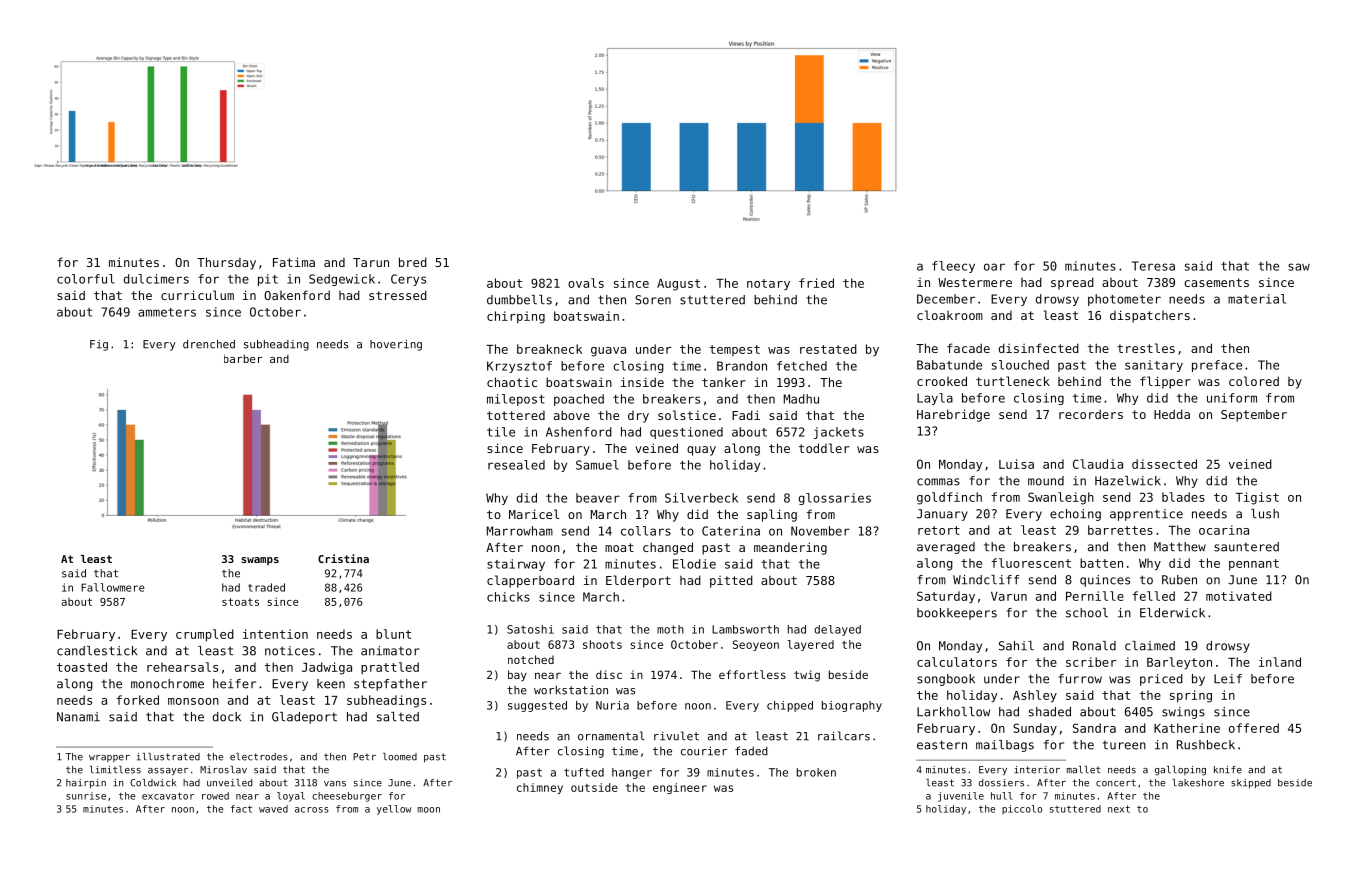  What do you see at coordinates (396, 345) in the screenshot?
I see `hovering` at bounding box center [396, 345].
